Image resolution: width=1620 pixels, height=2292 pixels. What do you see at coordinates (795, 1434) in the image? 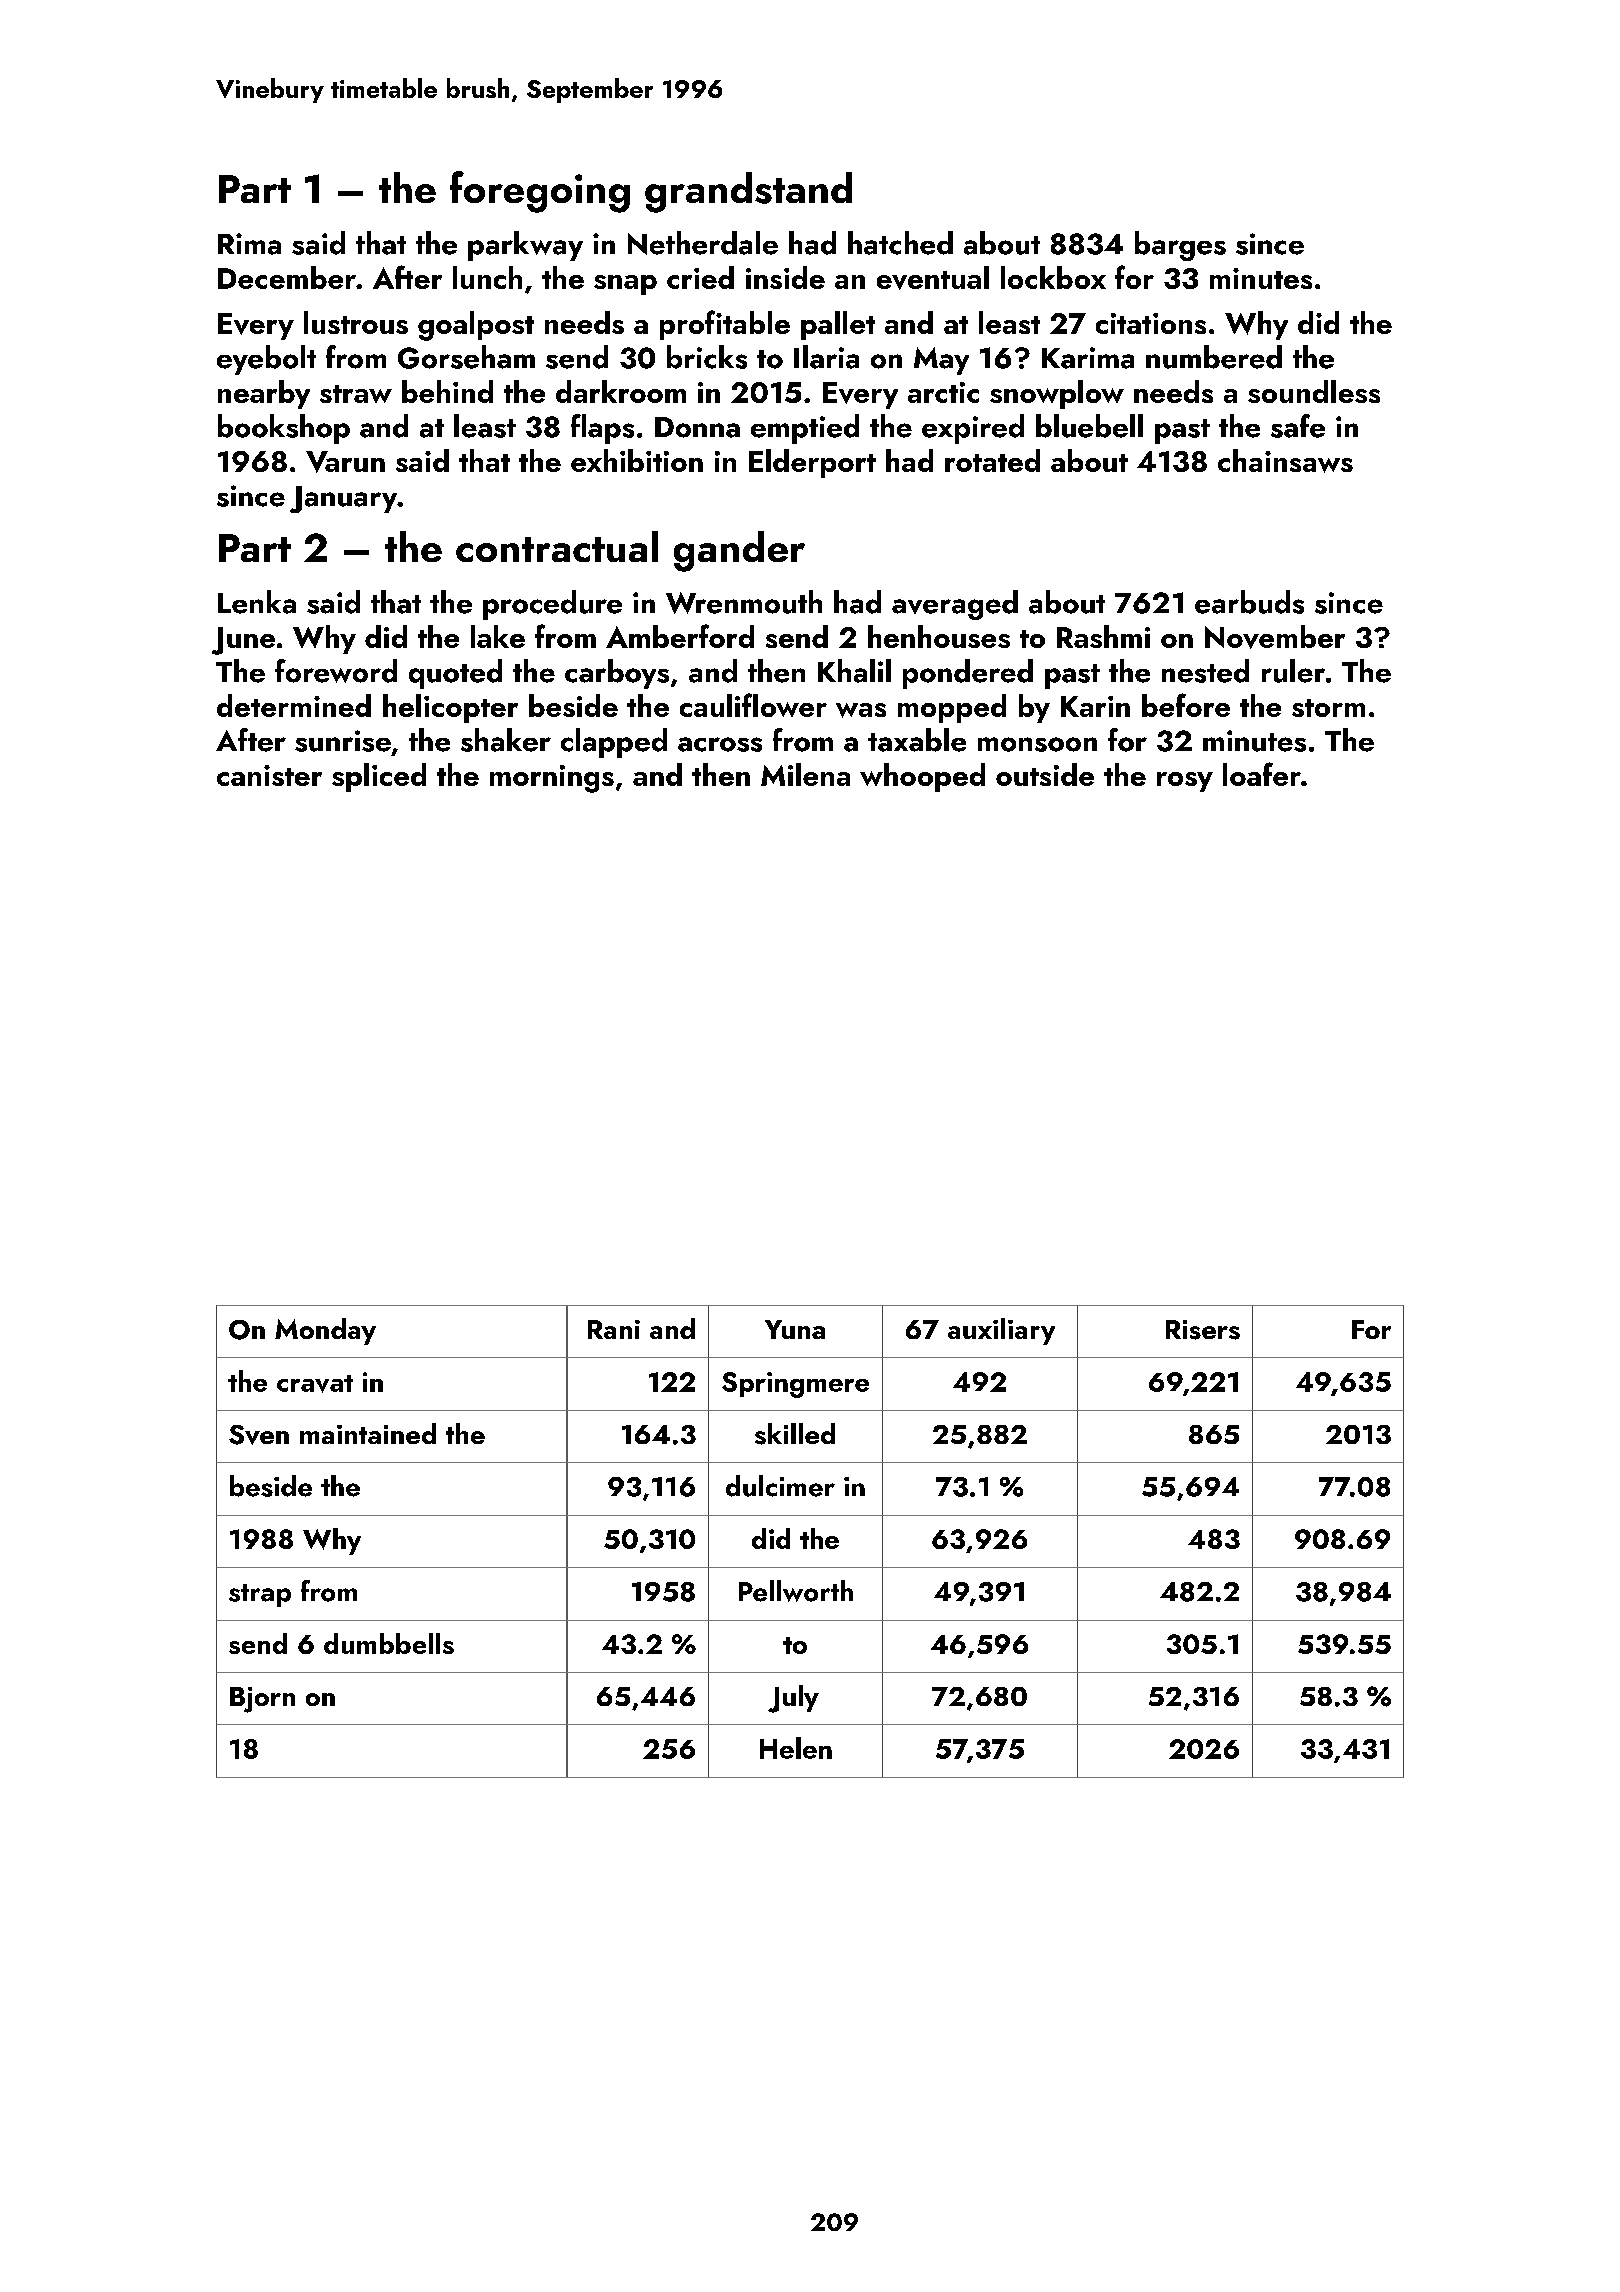
I see `skilled` at bounding box center [795, 1434].
